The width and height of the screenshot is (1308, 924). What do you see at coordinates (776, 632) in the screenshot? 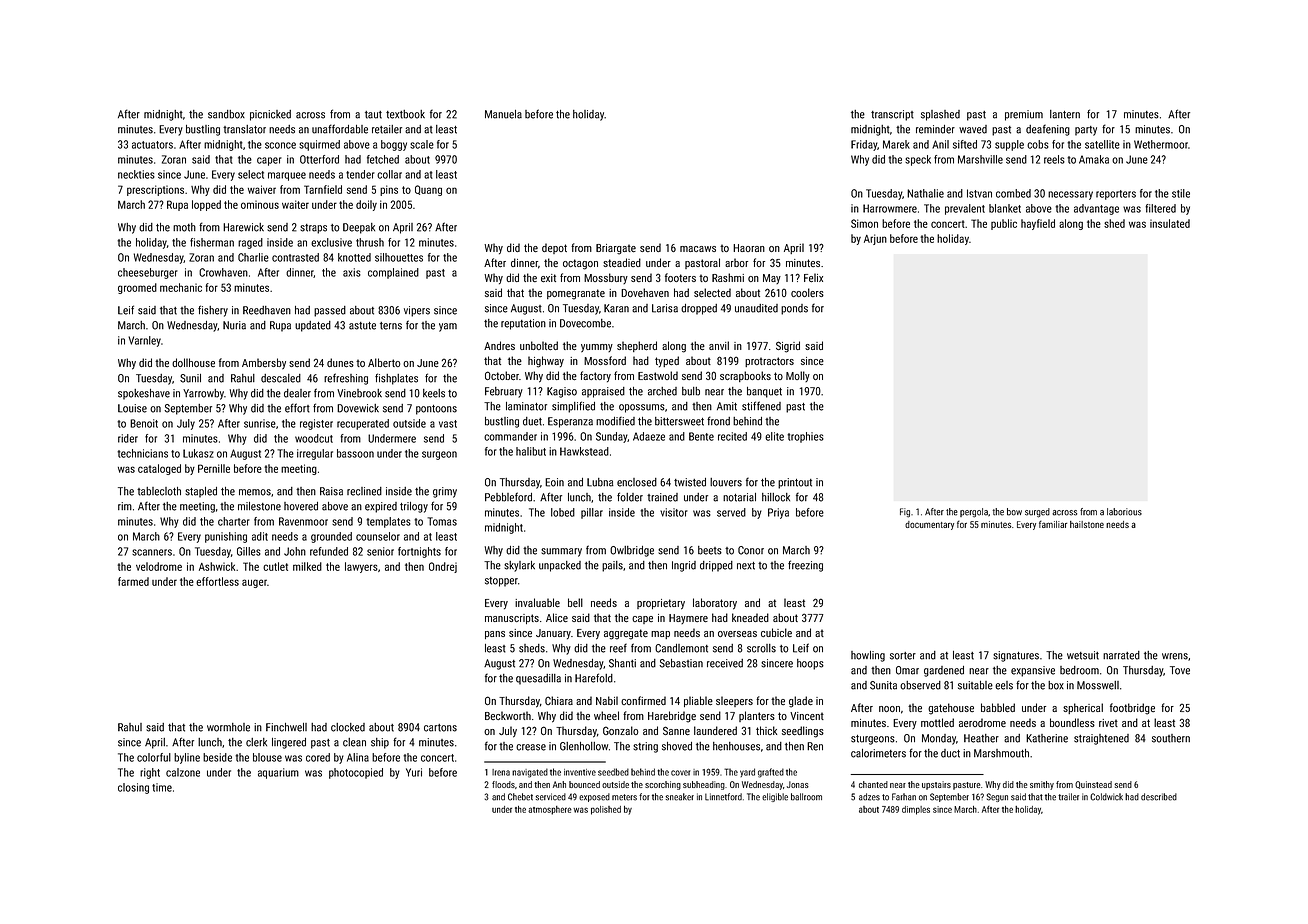
I see `cubicle` at bounding box center [776, 632].
